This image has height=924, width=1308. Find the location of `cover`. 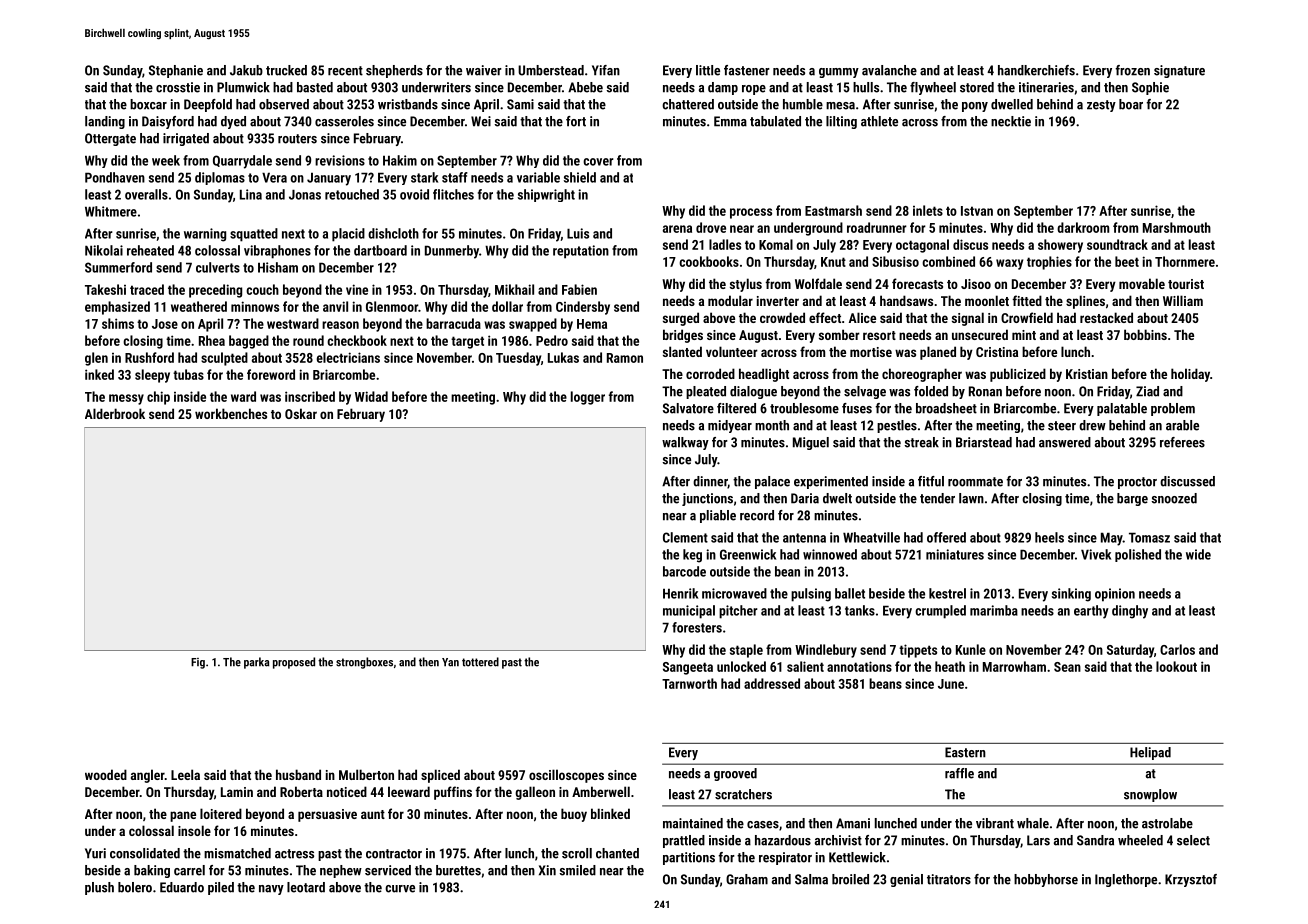

cover is located at coordinates (598, 162).
